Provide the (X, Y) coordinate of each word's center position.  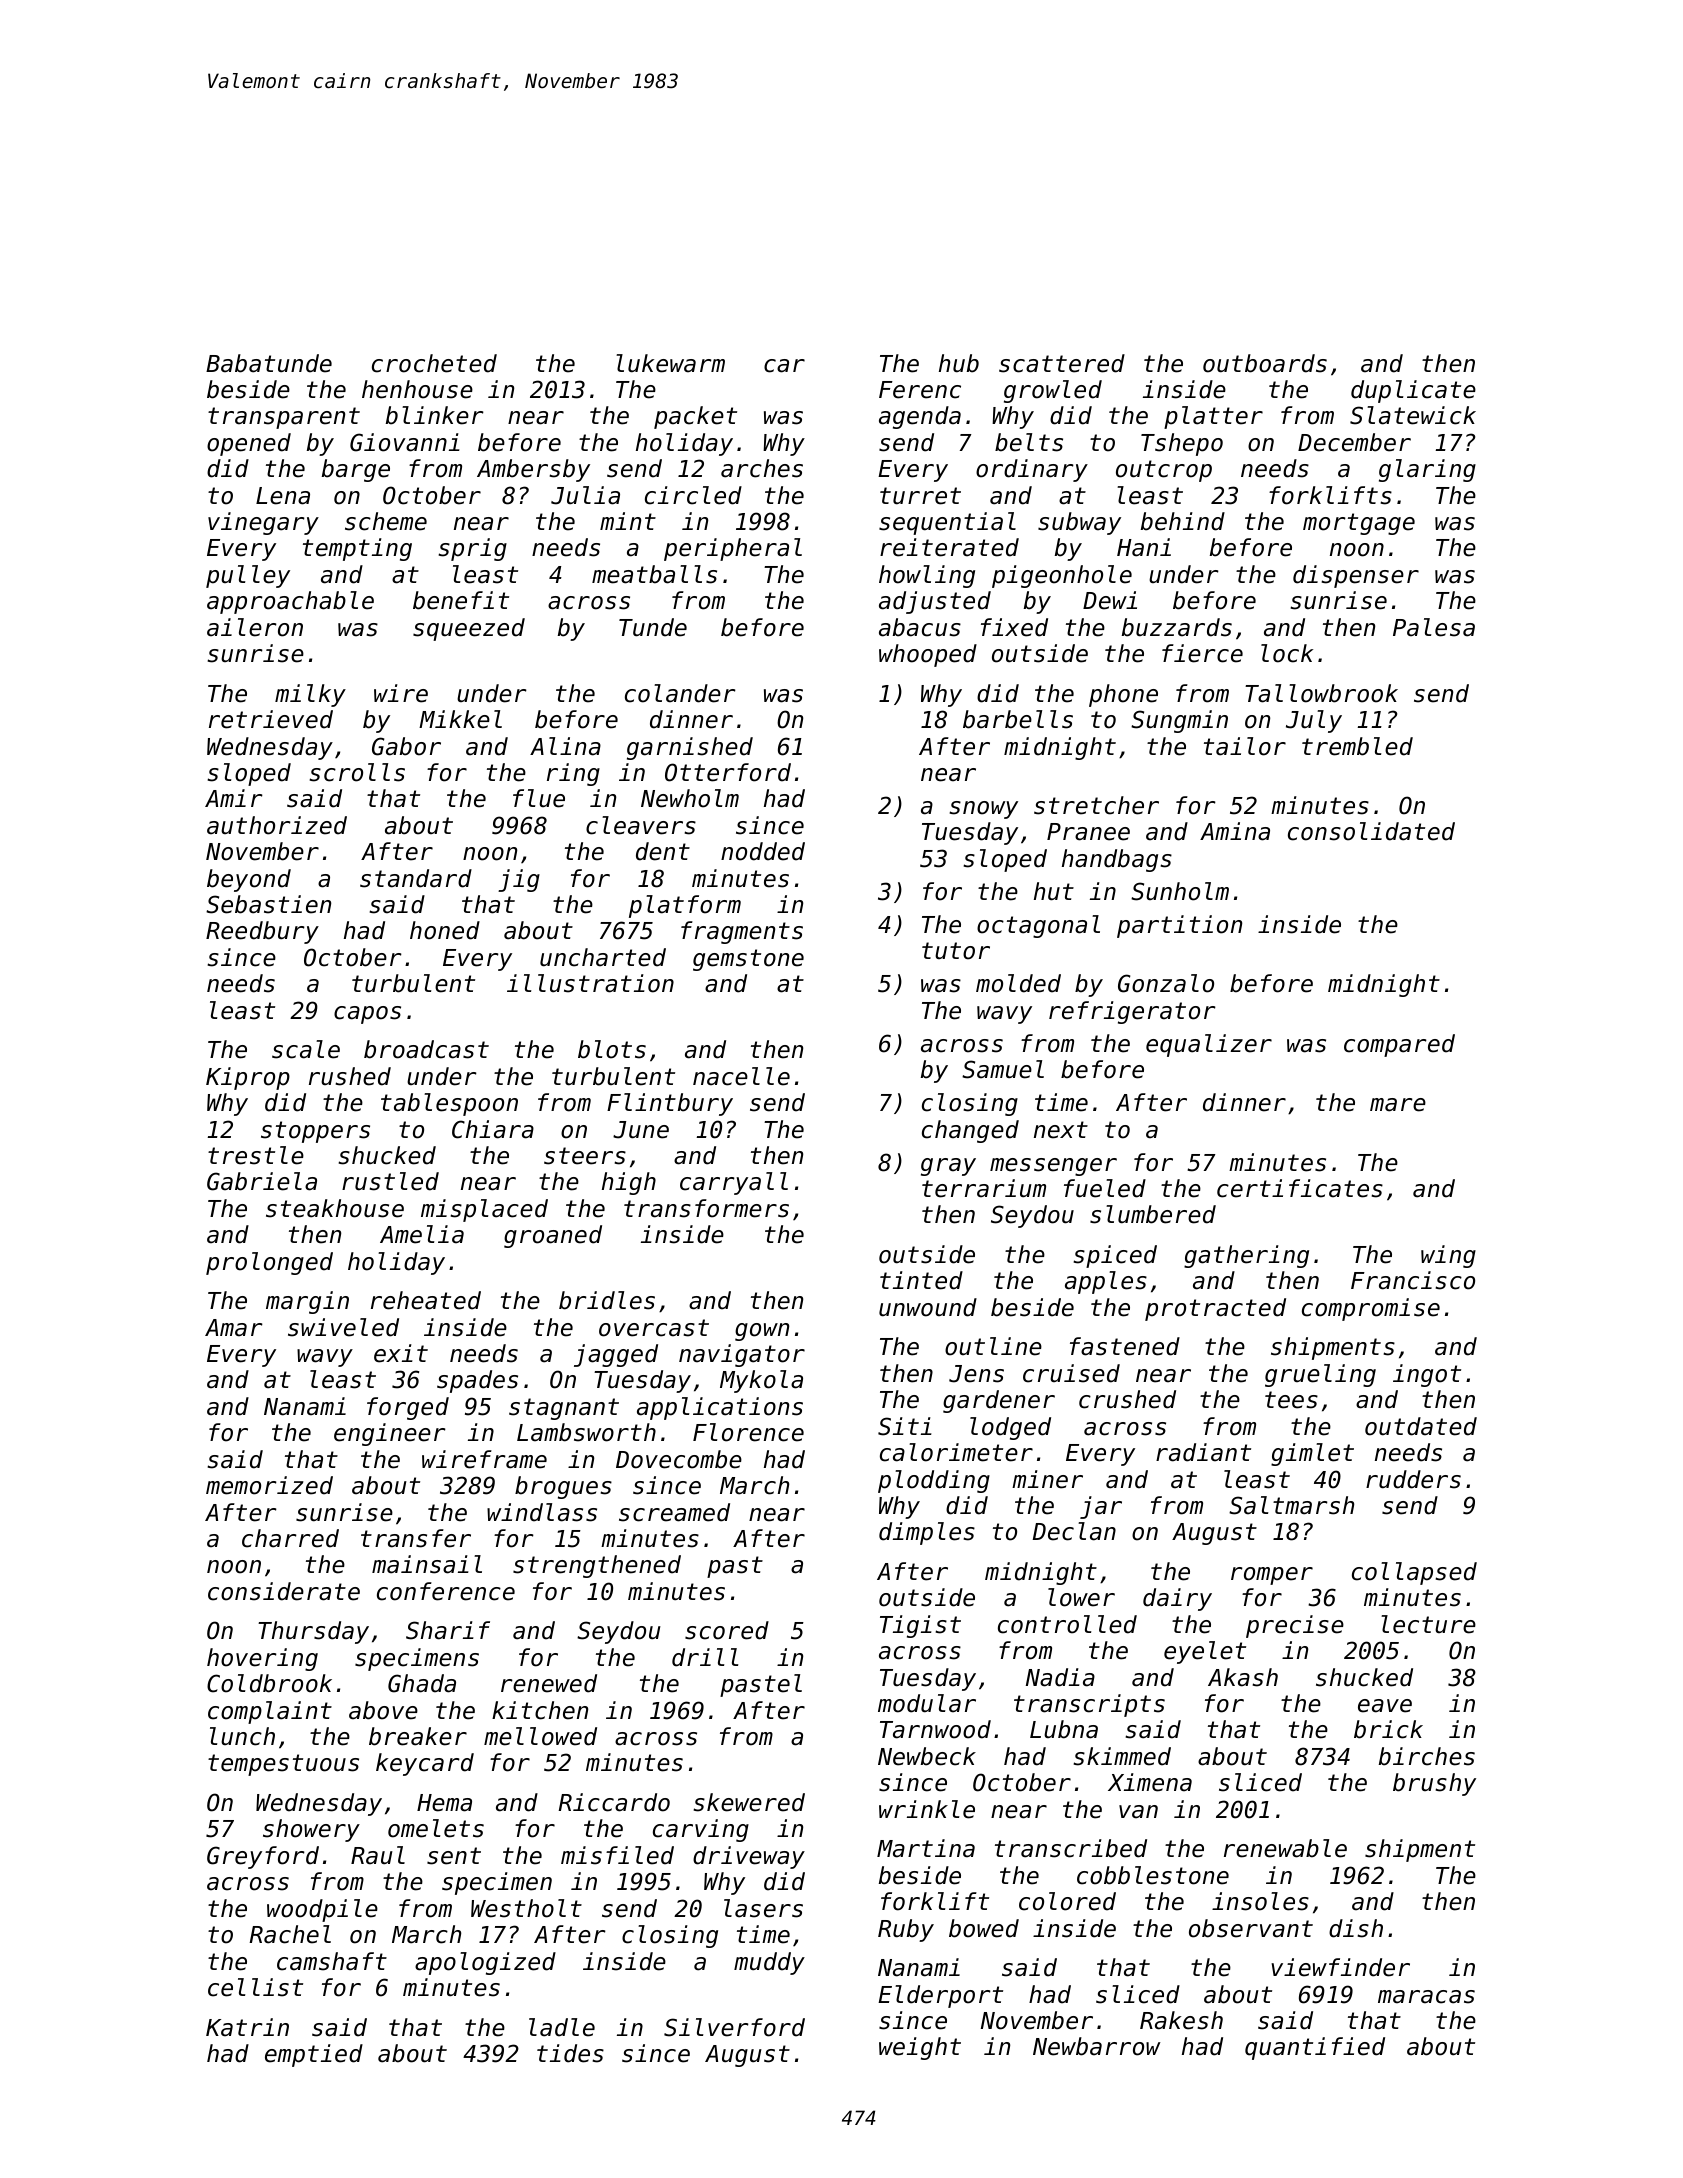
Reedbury (262, 932)
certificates (1300, 1188)
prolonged (269, 1263)
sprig (473, 549)
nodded (763, 851)
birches (1427, 1756)
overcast (654, 1328)
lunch (242, 1736)
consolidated (1371, 831)
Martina (926, 1848)
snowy (984, 810)
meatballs (654, 574)
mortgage (1359, 524)
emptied (314, 2055)
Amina (1235, 831)
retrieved (271, 719)
